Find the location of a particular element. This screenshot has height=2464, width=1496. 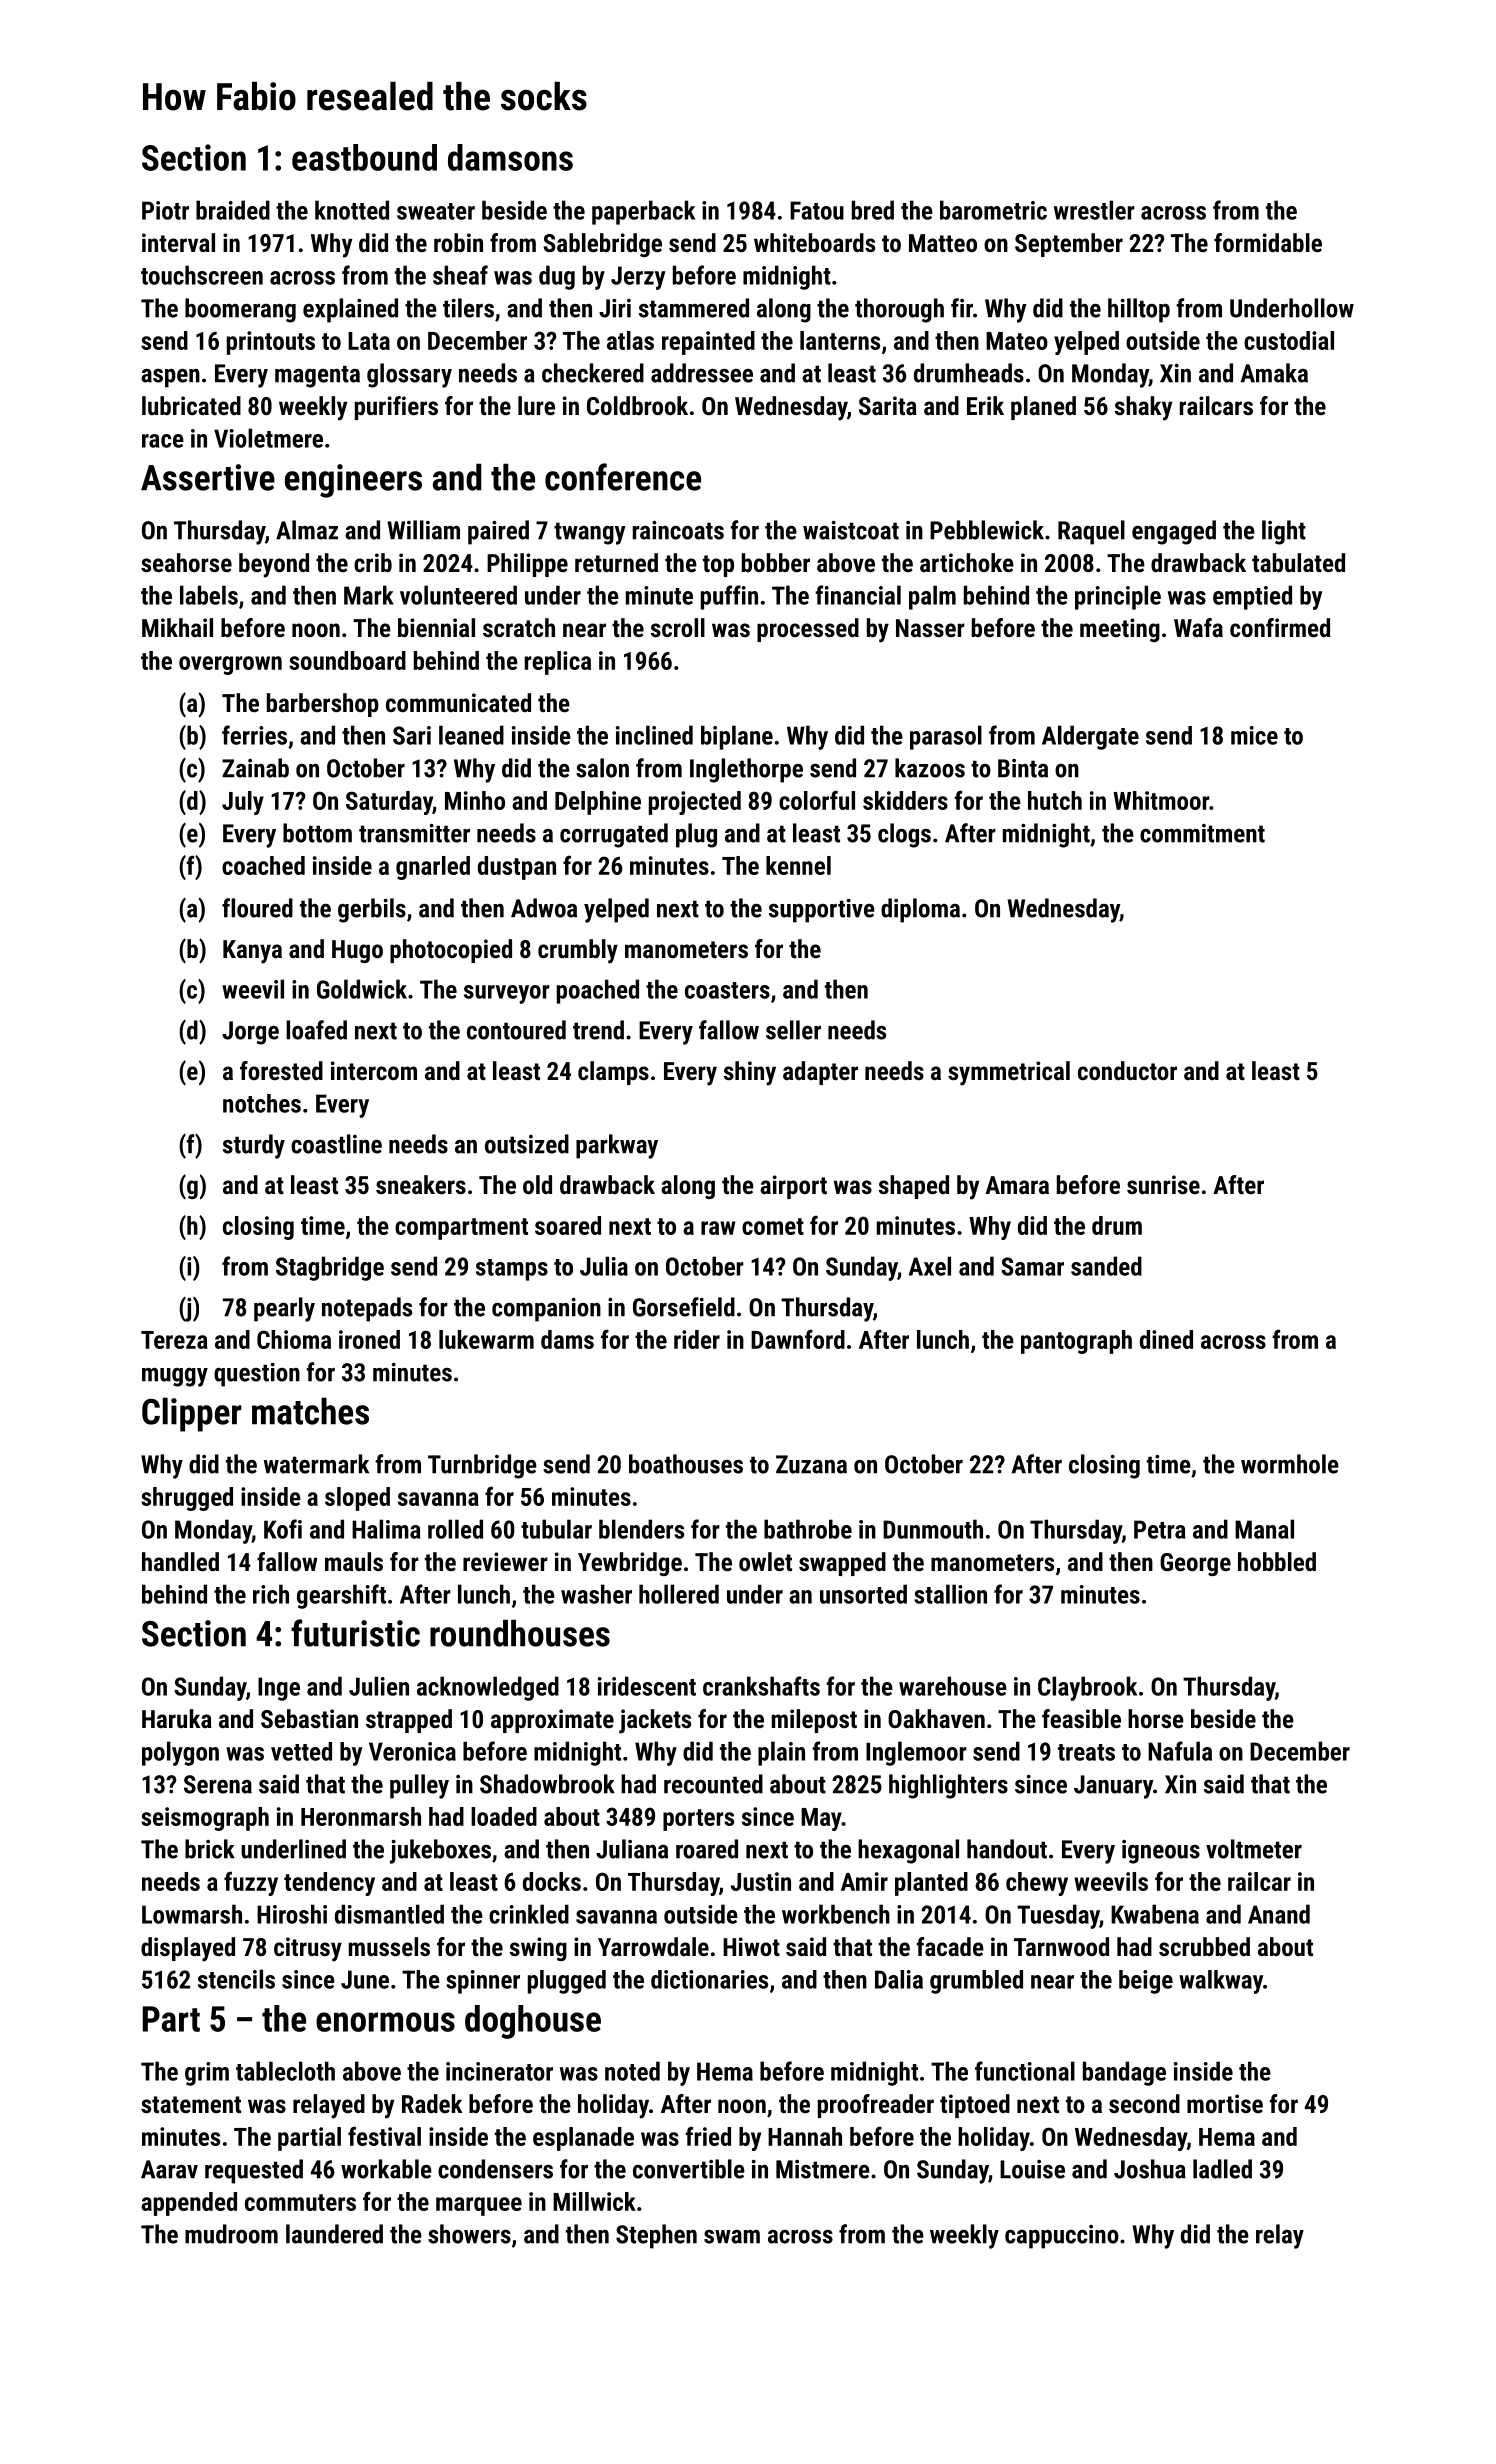

Dalia is located at coordinates (899, 1979).
